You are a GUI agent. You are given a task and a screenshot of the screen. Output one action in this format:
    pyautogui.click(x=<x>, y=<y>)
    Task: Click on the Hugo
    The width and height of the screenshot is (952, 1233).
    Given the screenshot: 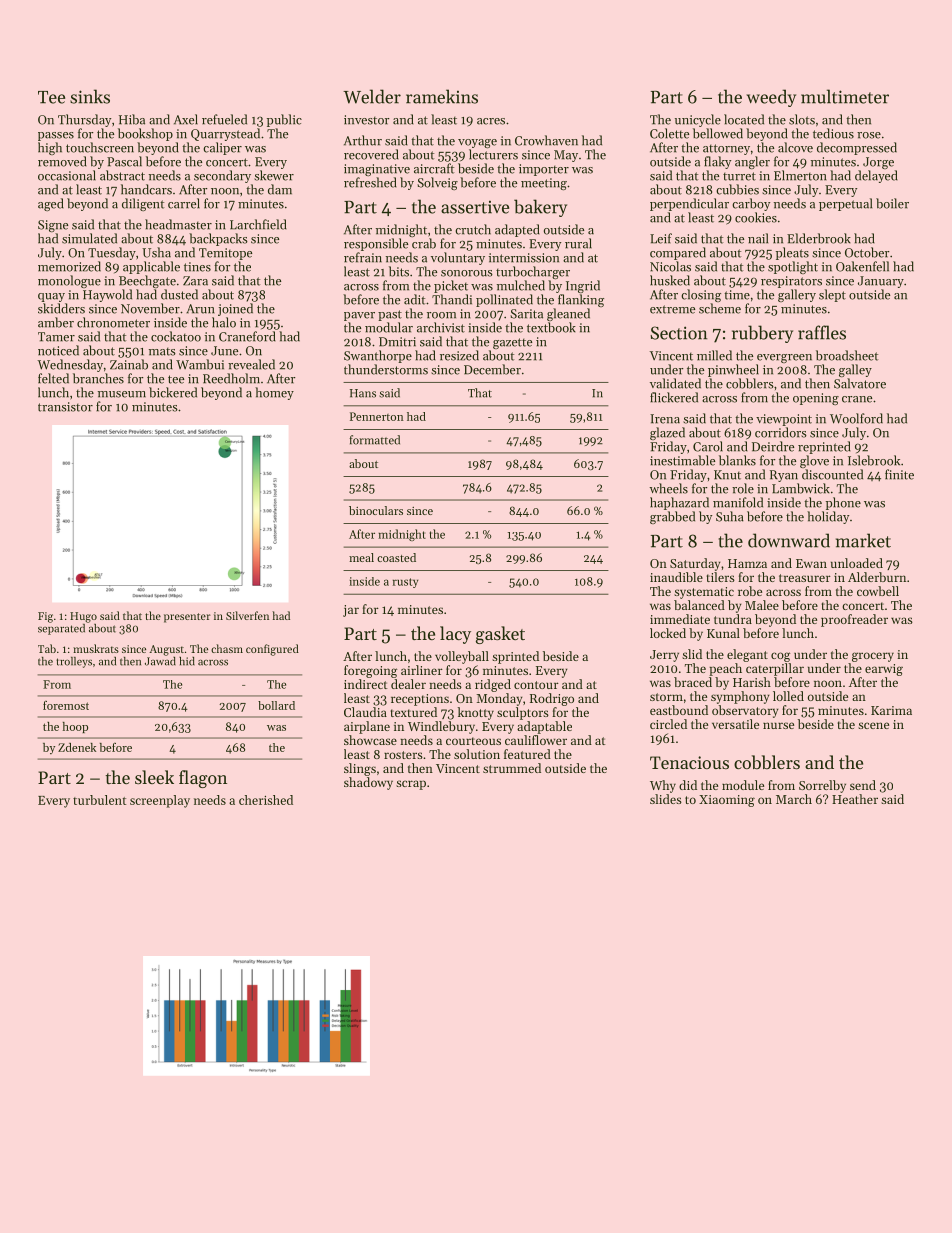 What is the action you would take?
    pyautogui.click(x=83, y=617)
